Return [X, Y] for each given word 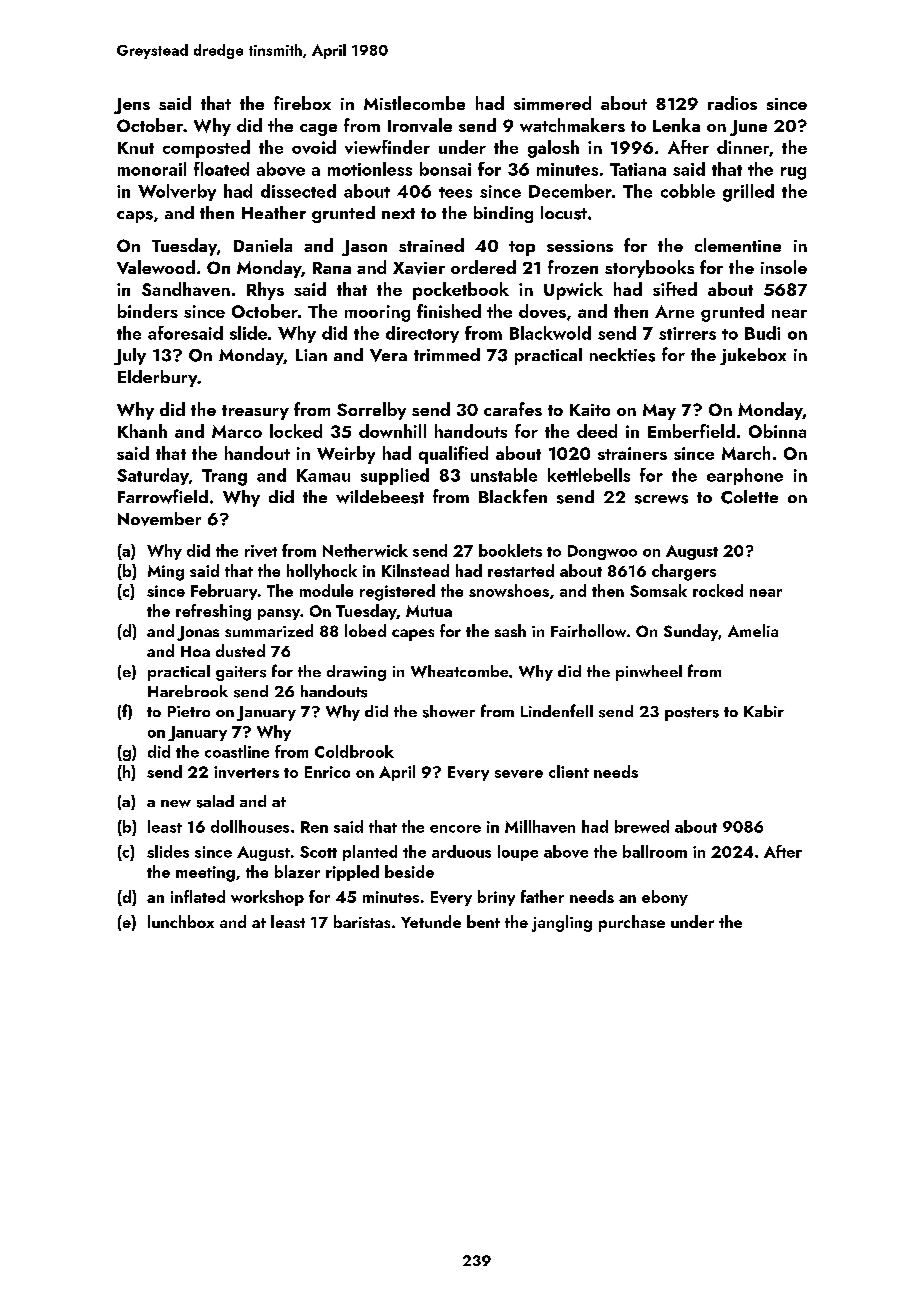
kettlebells [589, 475]
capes [413, 635]
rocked [718, 590]
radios [732, 103]
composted [206, 149]
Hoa [195, 651]
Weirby [346, 455]
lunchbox [181, 921]
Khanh [142, 431]
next [398, 213]
